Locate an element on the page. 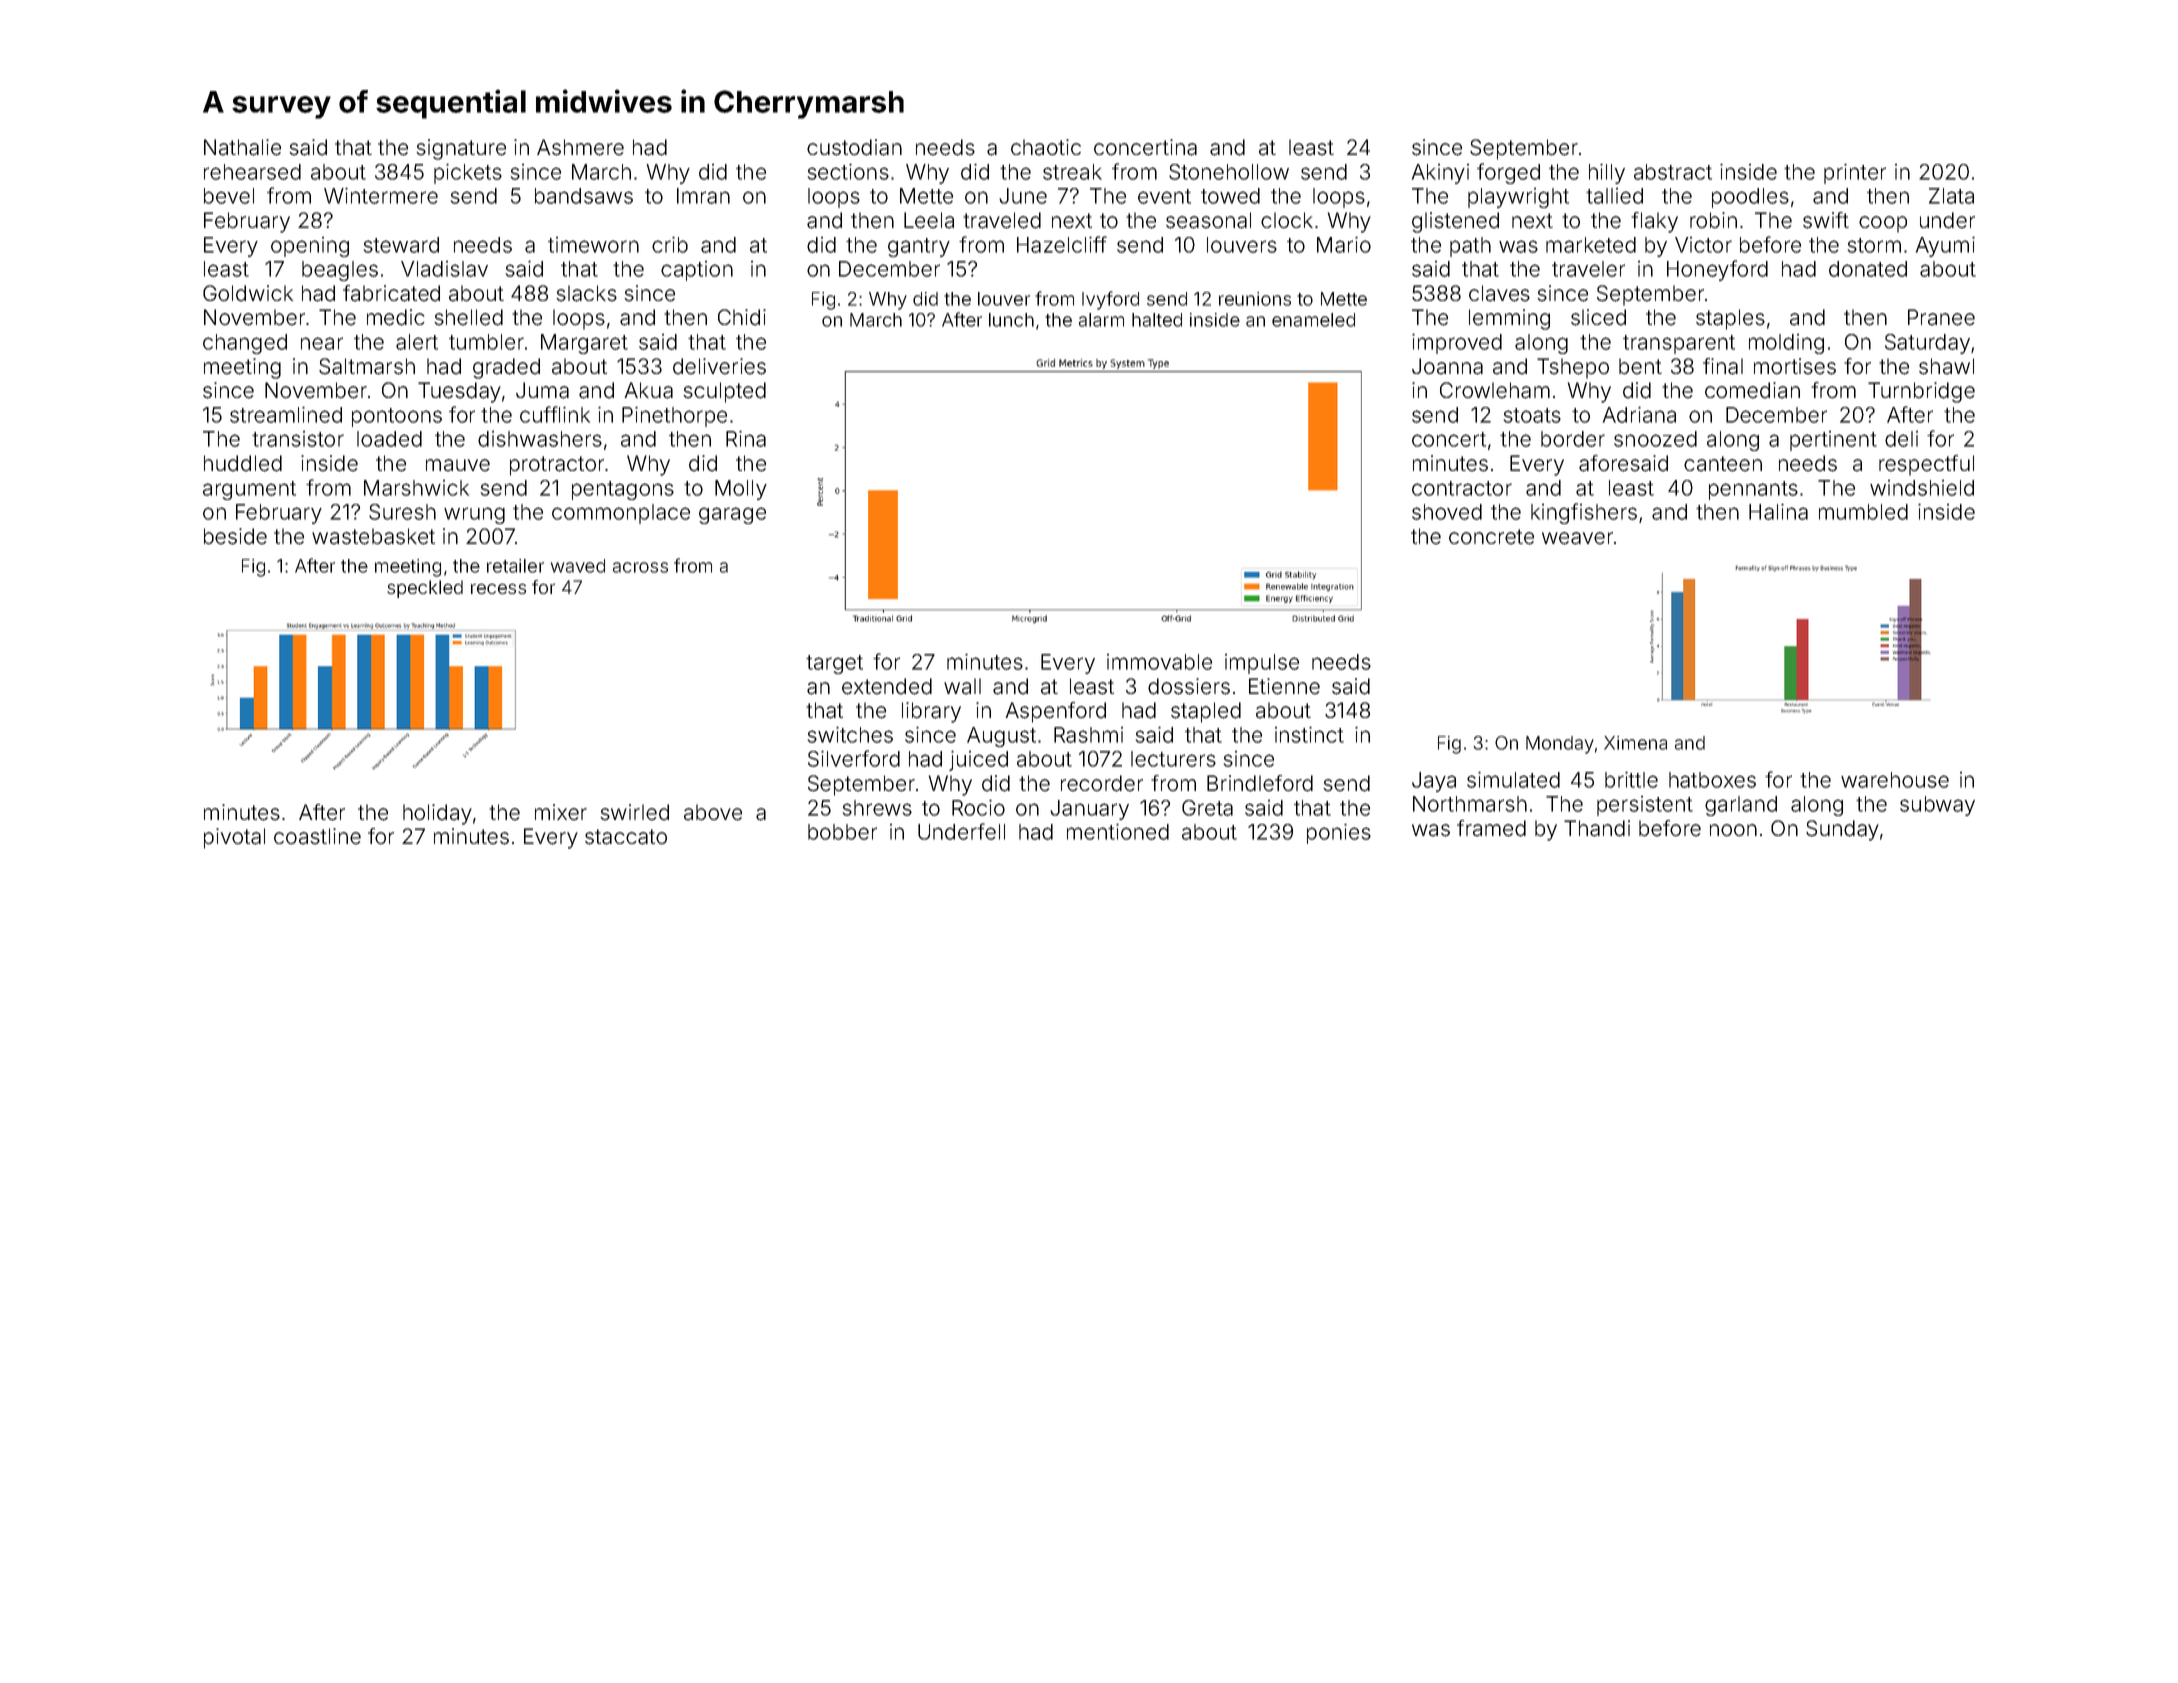 The height and width of the document is (1683, 2178). chaotic is located at coordinates (1046, 147).
